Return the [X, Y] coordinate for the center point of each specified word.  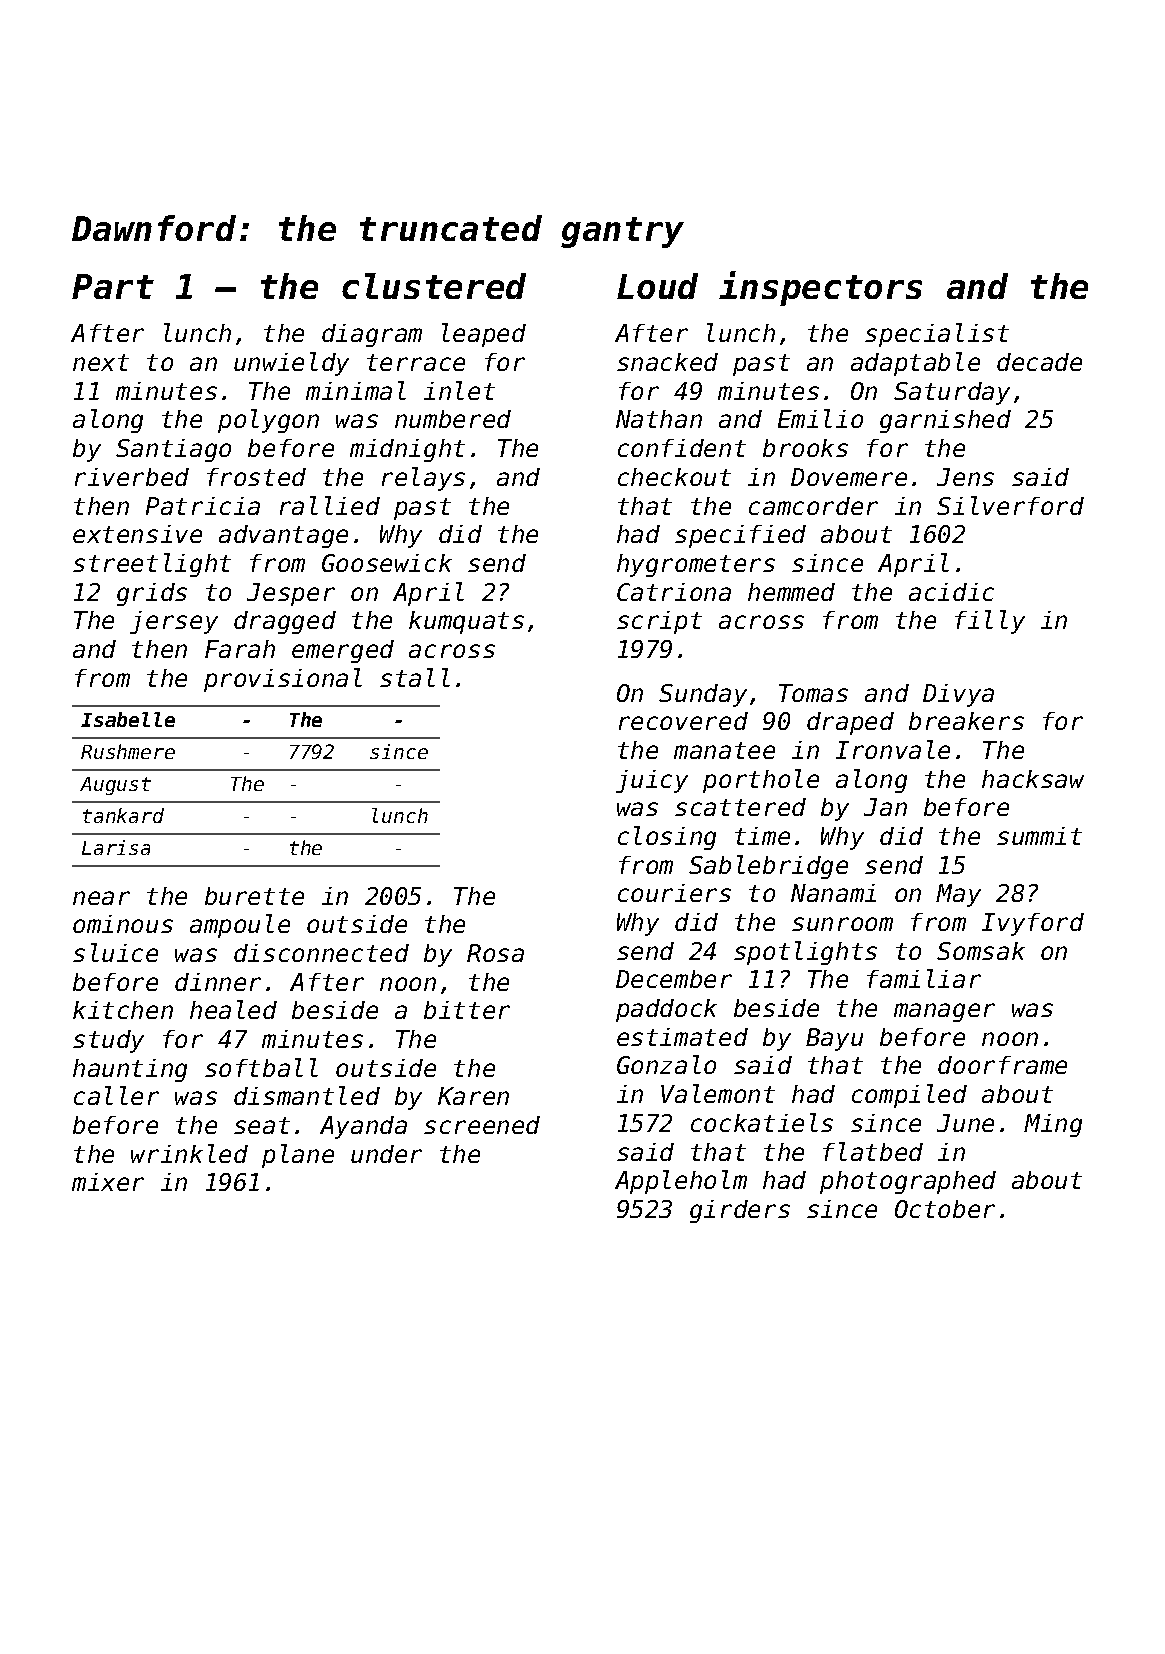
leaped [484, 335]
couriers [674, 893]
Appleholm [681, 1182]
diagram [372, 335]
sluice [115, 952]
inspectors [820, 288]
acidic [951, 592]
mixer [108, 1182]
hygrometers [696, 565]
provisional [283, 680]
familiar [924, 978]
